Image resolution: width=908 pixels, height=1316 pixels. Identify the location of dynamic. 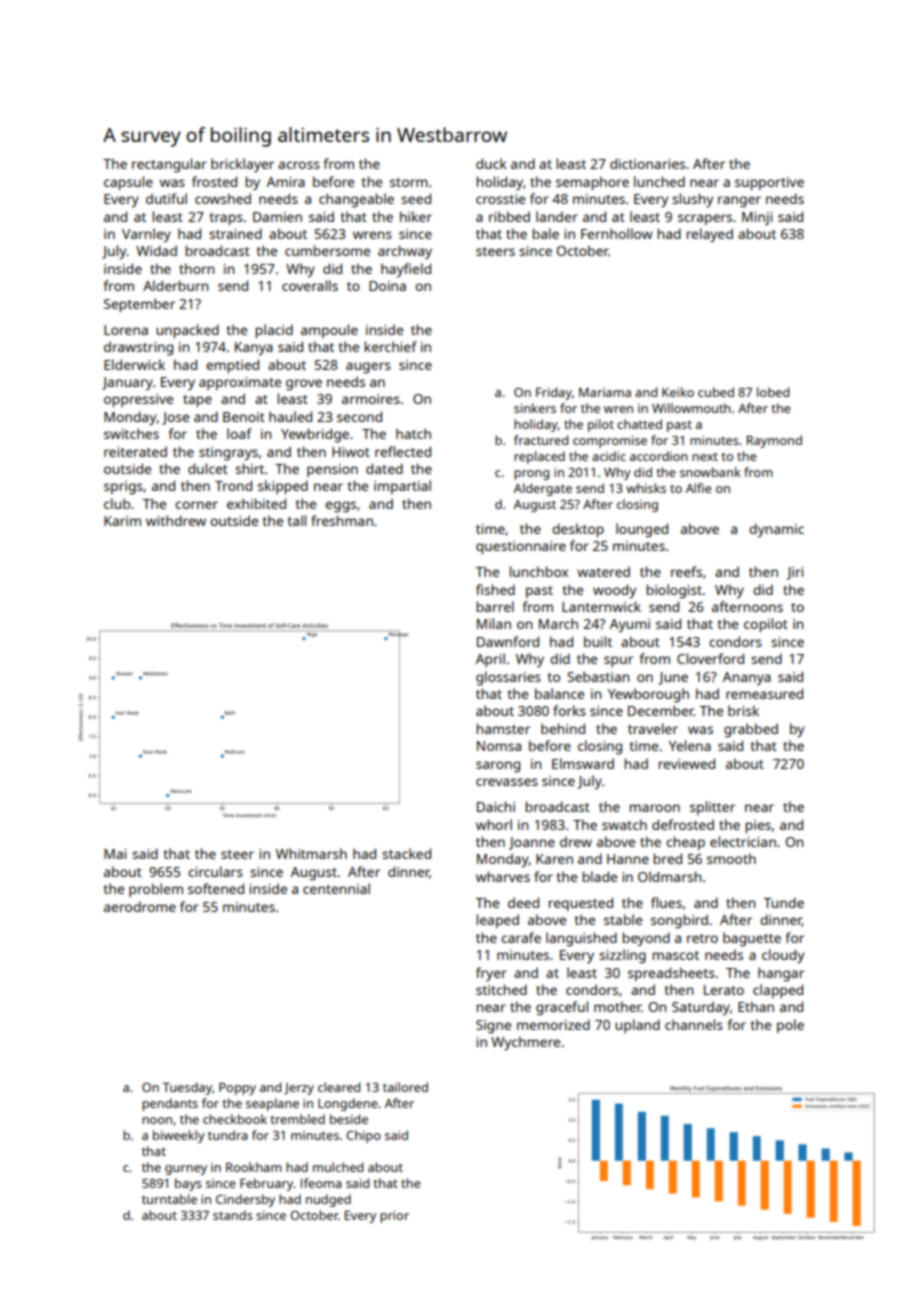
(776, 530).
